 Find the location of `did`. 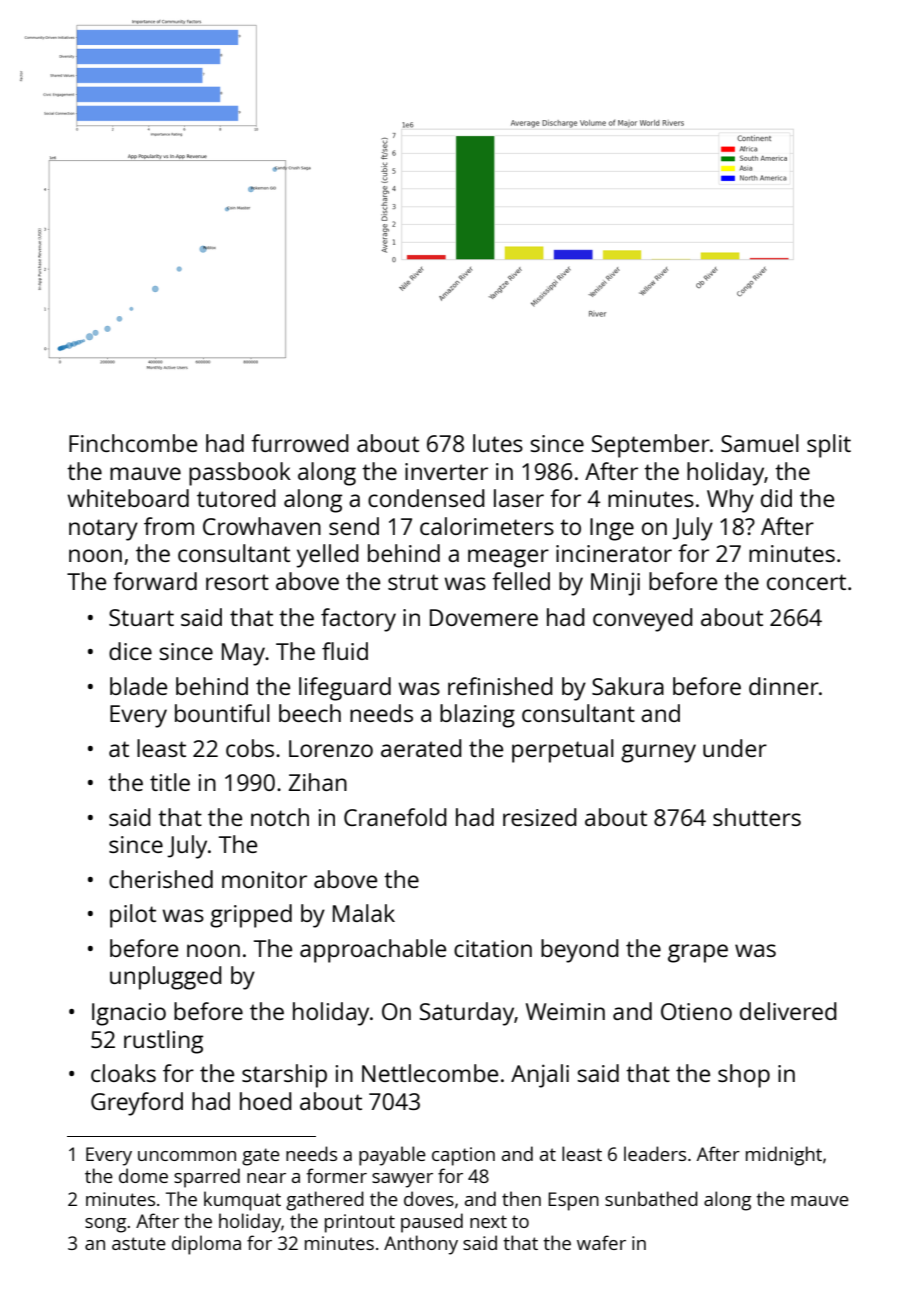

did is located at coordinates (776, 498).
